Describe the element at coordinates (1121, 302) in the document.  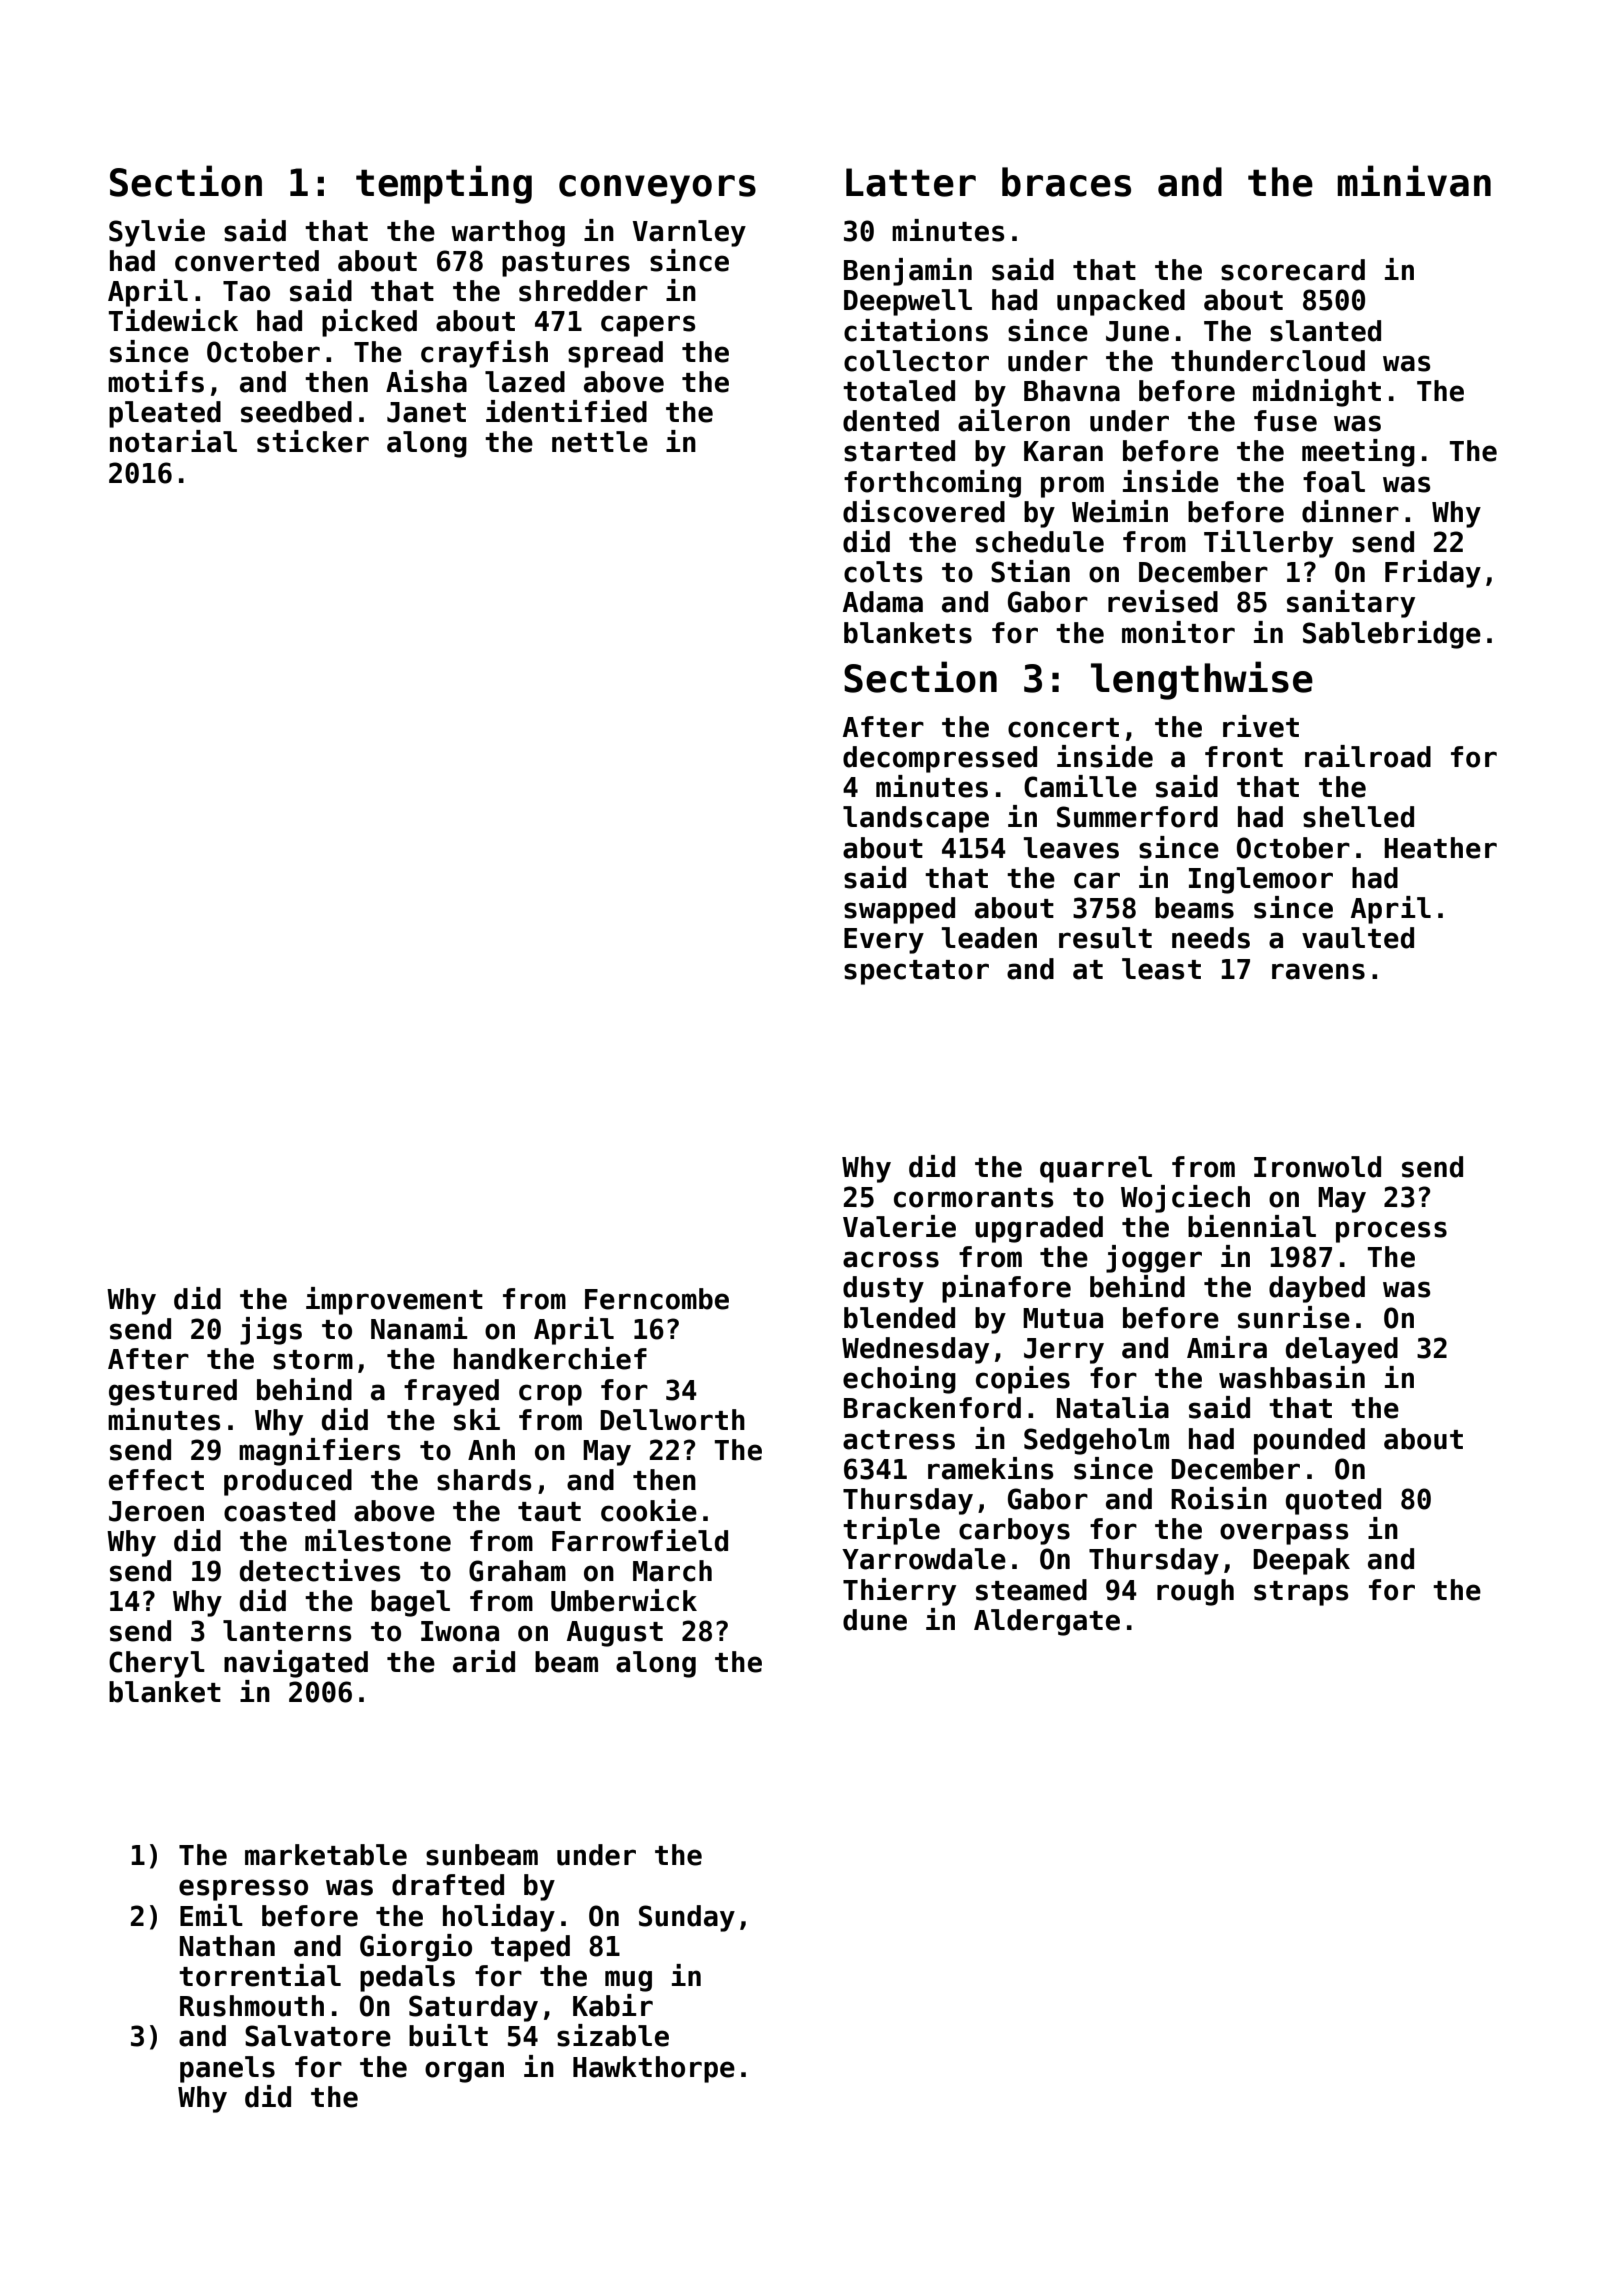
I see `unpacked` at that location.
